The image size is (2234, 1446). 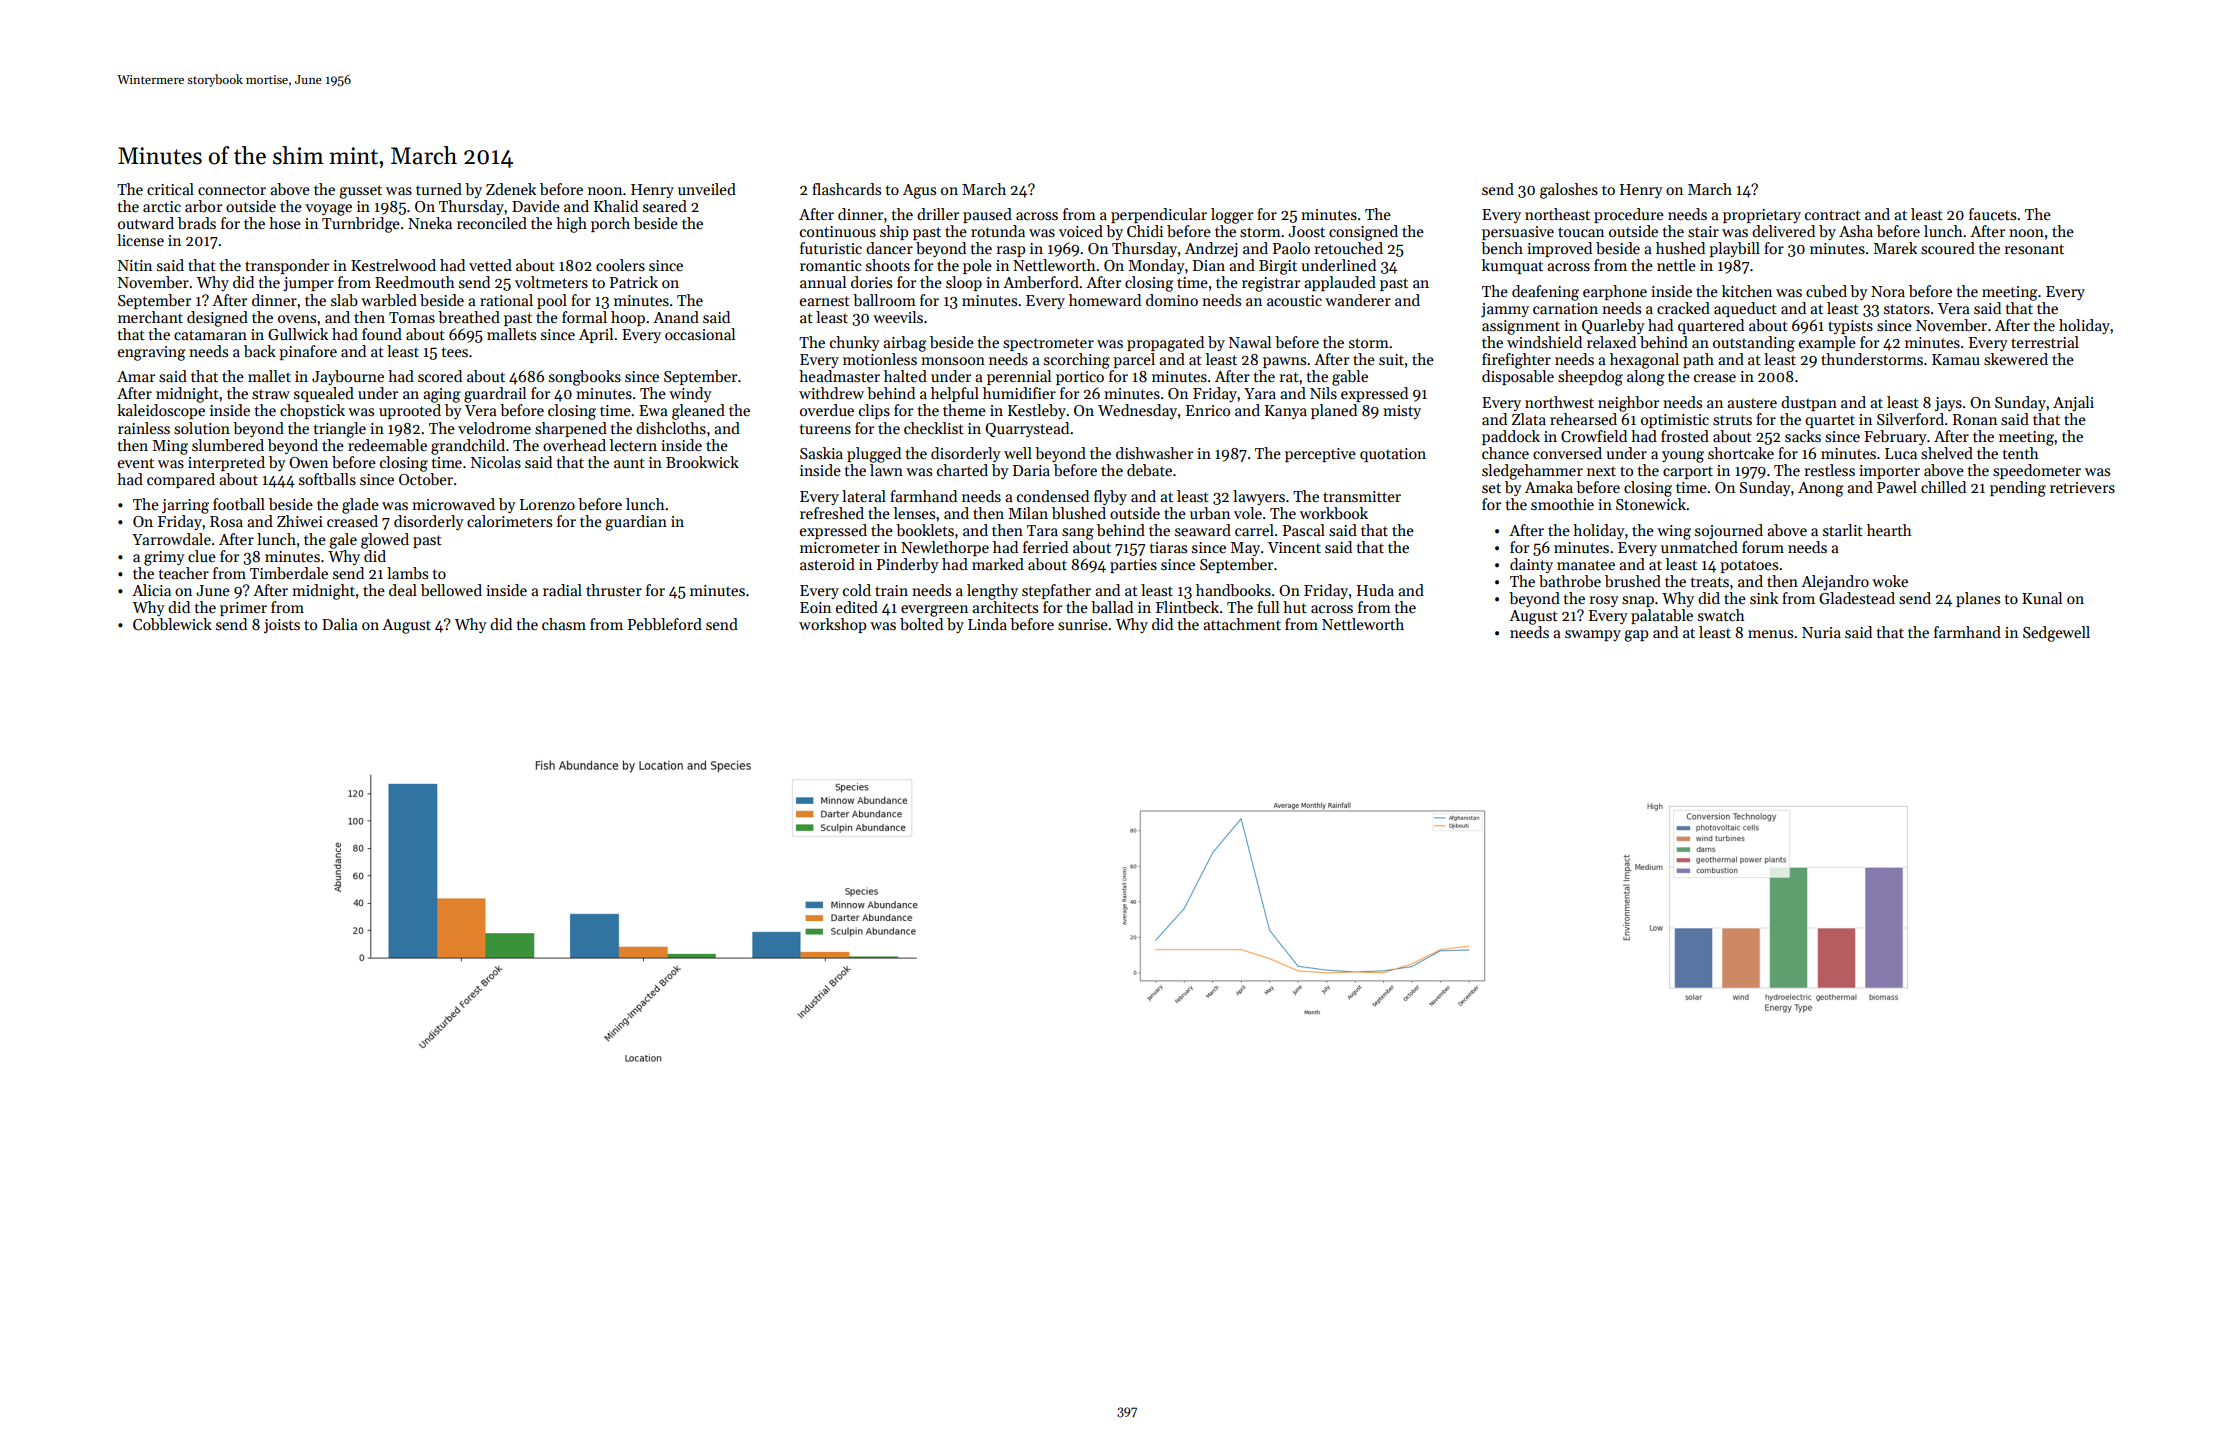 What do you see at coordinates (1294, 300) in the page?
I see `acoustic` at bounding box center [1294, 300].
